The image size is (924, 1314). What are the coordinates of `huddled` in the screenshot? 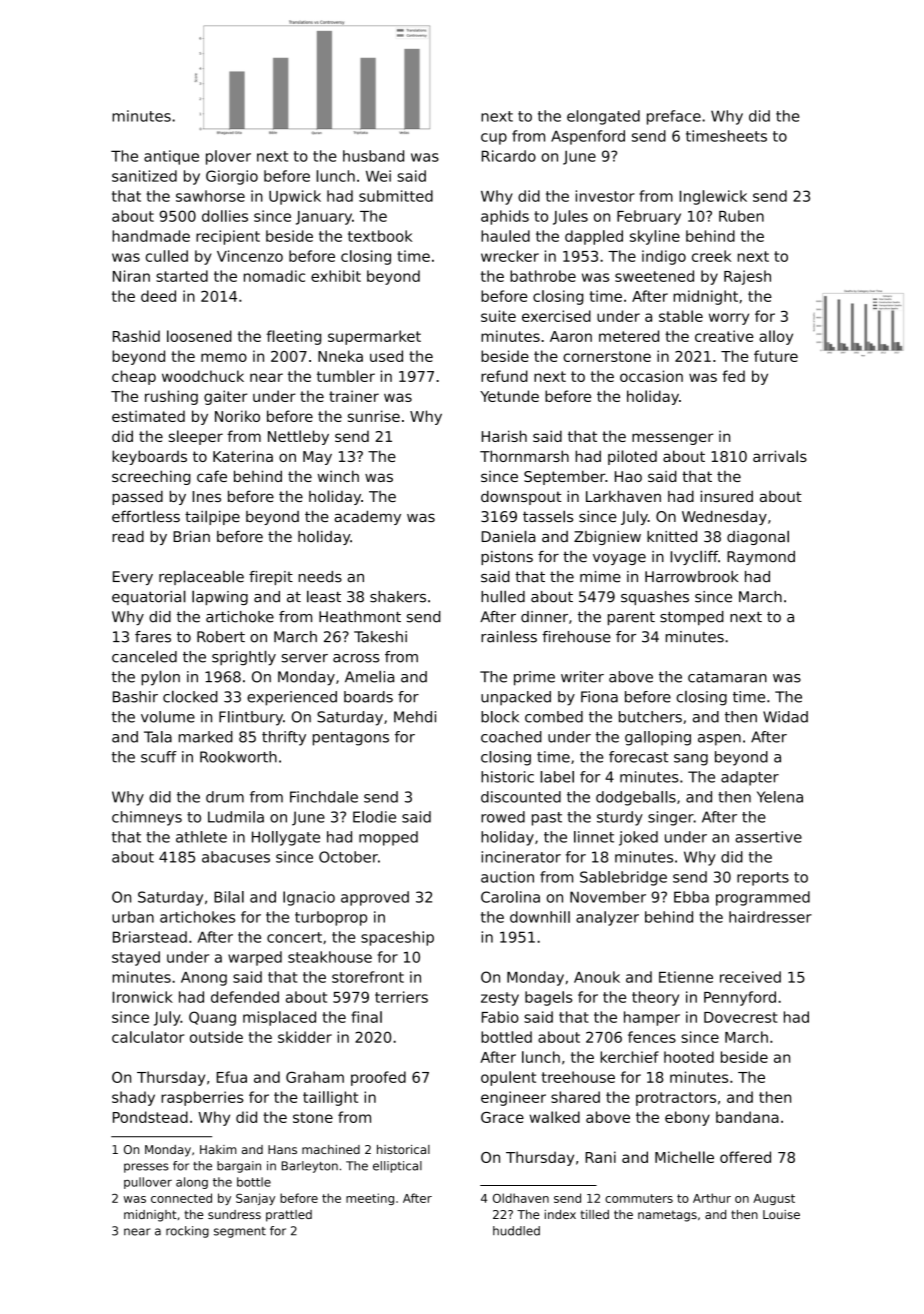 It's located at (516, 1231).
